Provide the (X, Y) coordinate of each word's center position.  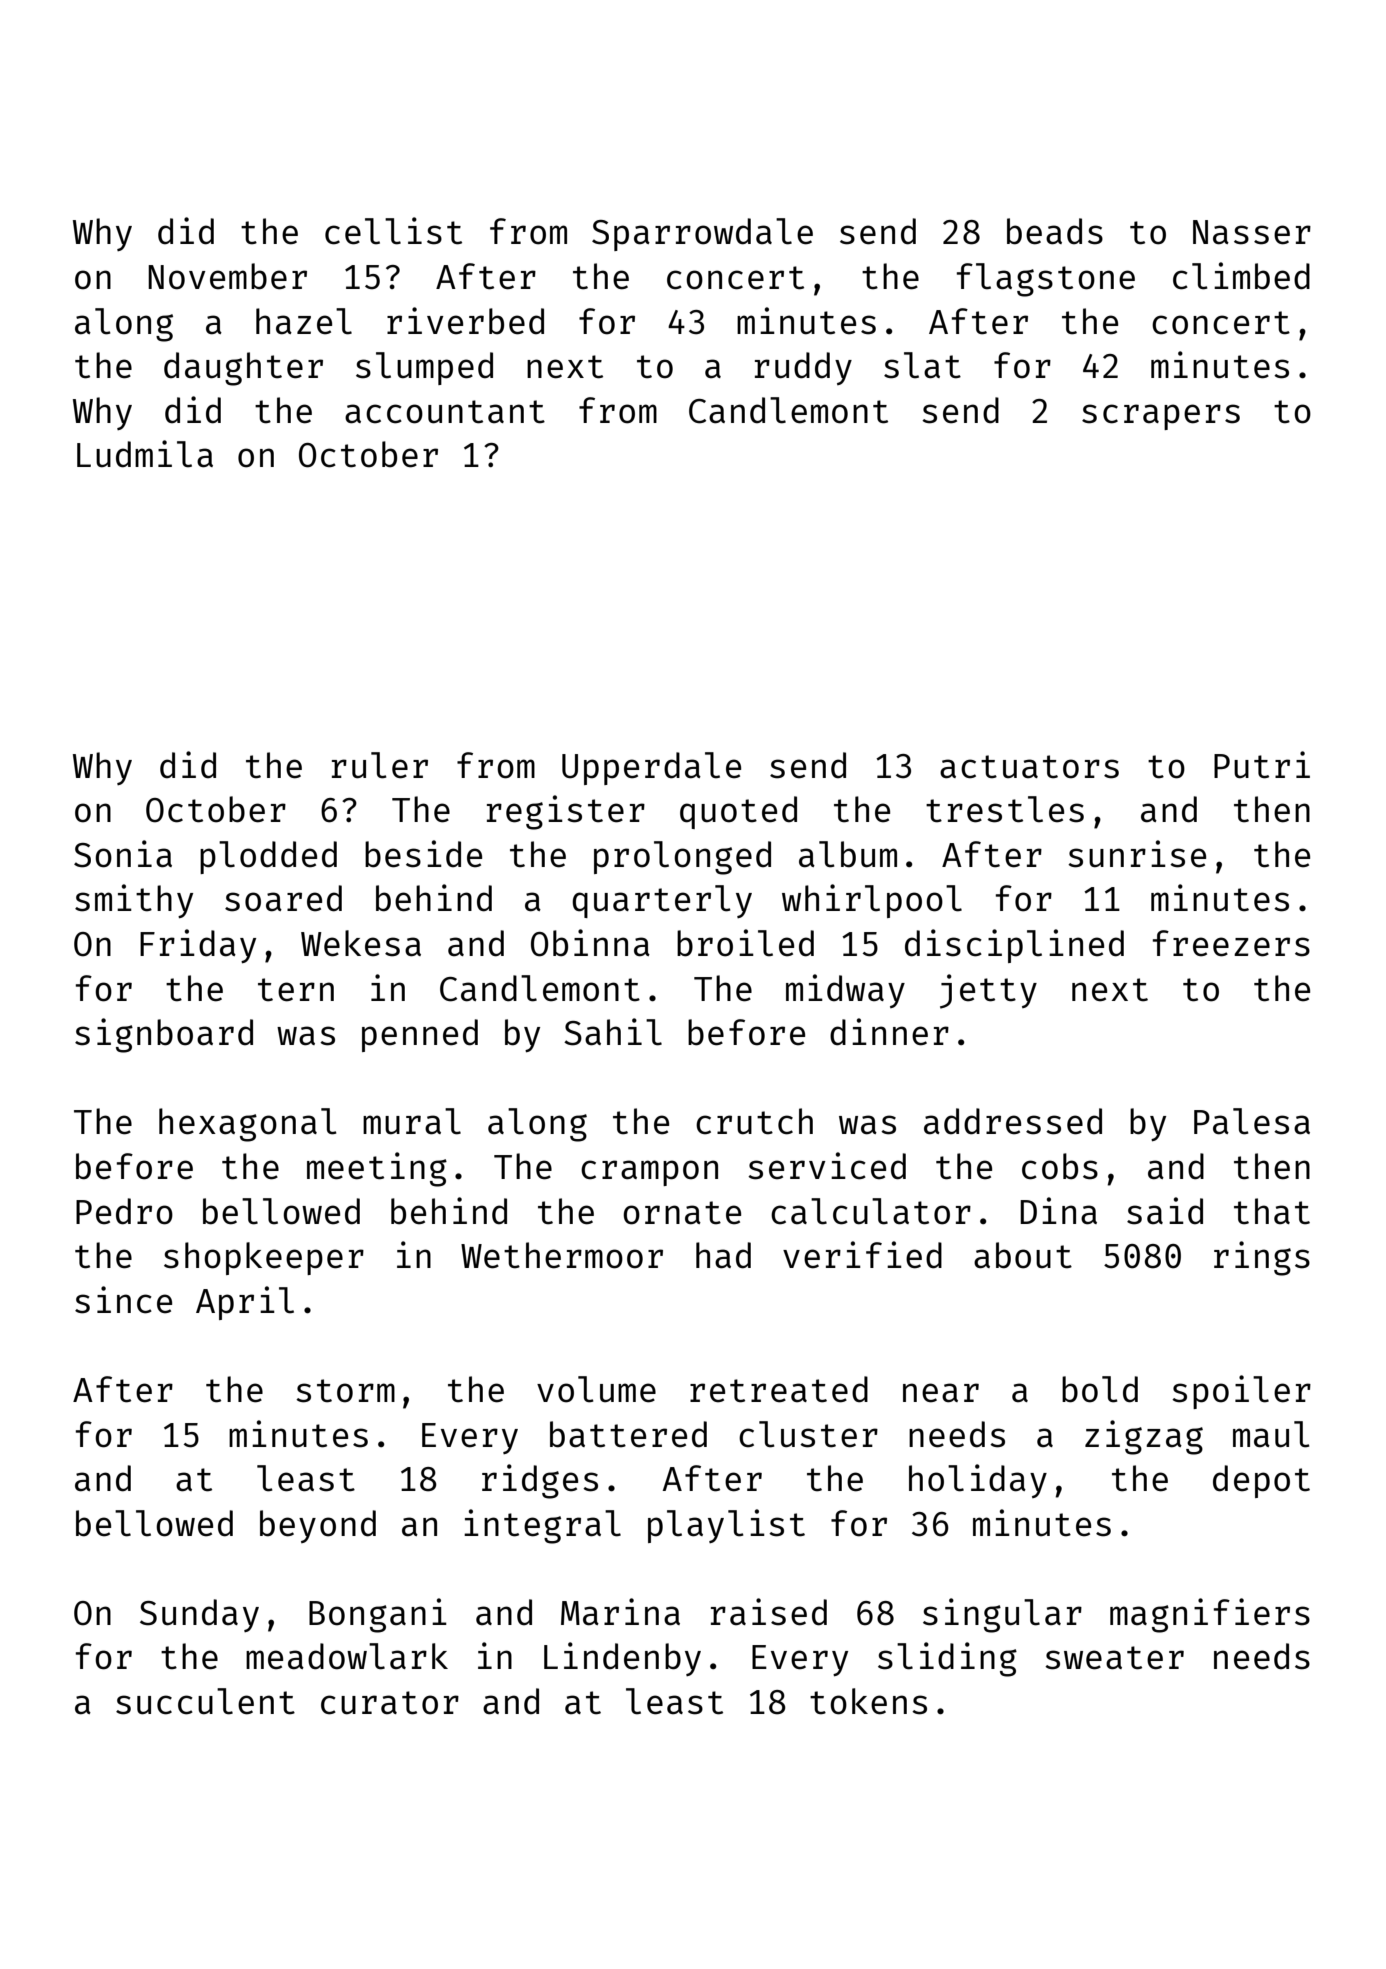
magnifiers (1210, 1615)
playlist (726, 1526)
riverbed (465, 321)
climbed (1241, 276)
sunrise (1137, 854)
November (227, 276)
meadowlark (347, 1656)
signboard (164, 1035)
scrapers (1161, 417)
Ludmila (145, 454)
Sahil (613, 1032)
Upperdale (651, 768)
